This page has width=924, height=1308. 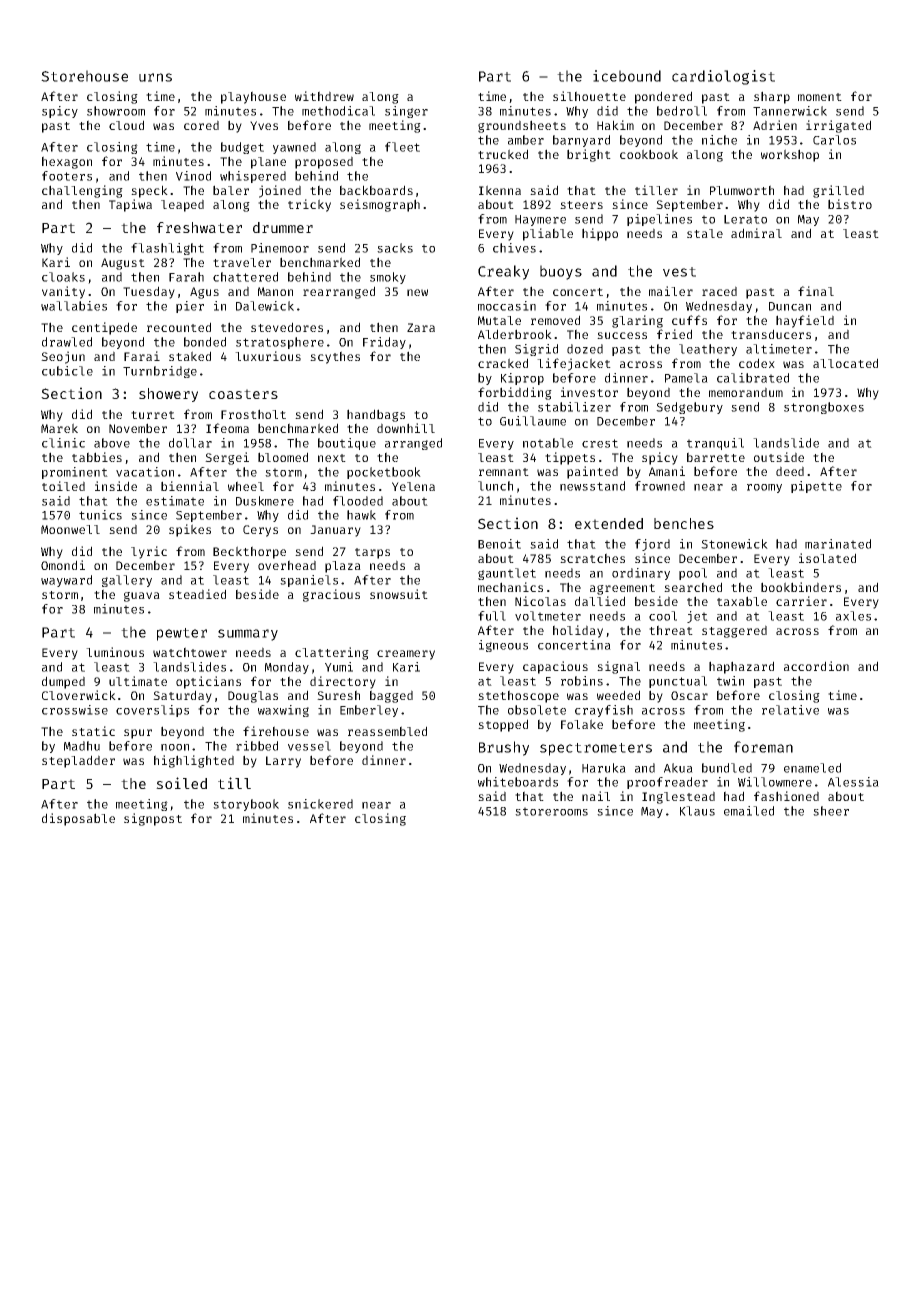 What do you see at coordinates (265, 306) in the page?
I see `Dalewick` at bounding box center [265, 306].
